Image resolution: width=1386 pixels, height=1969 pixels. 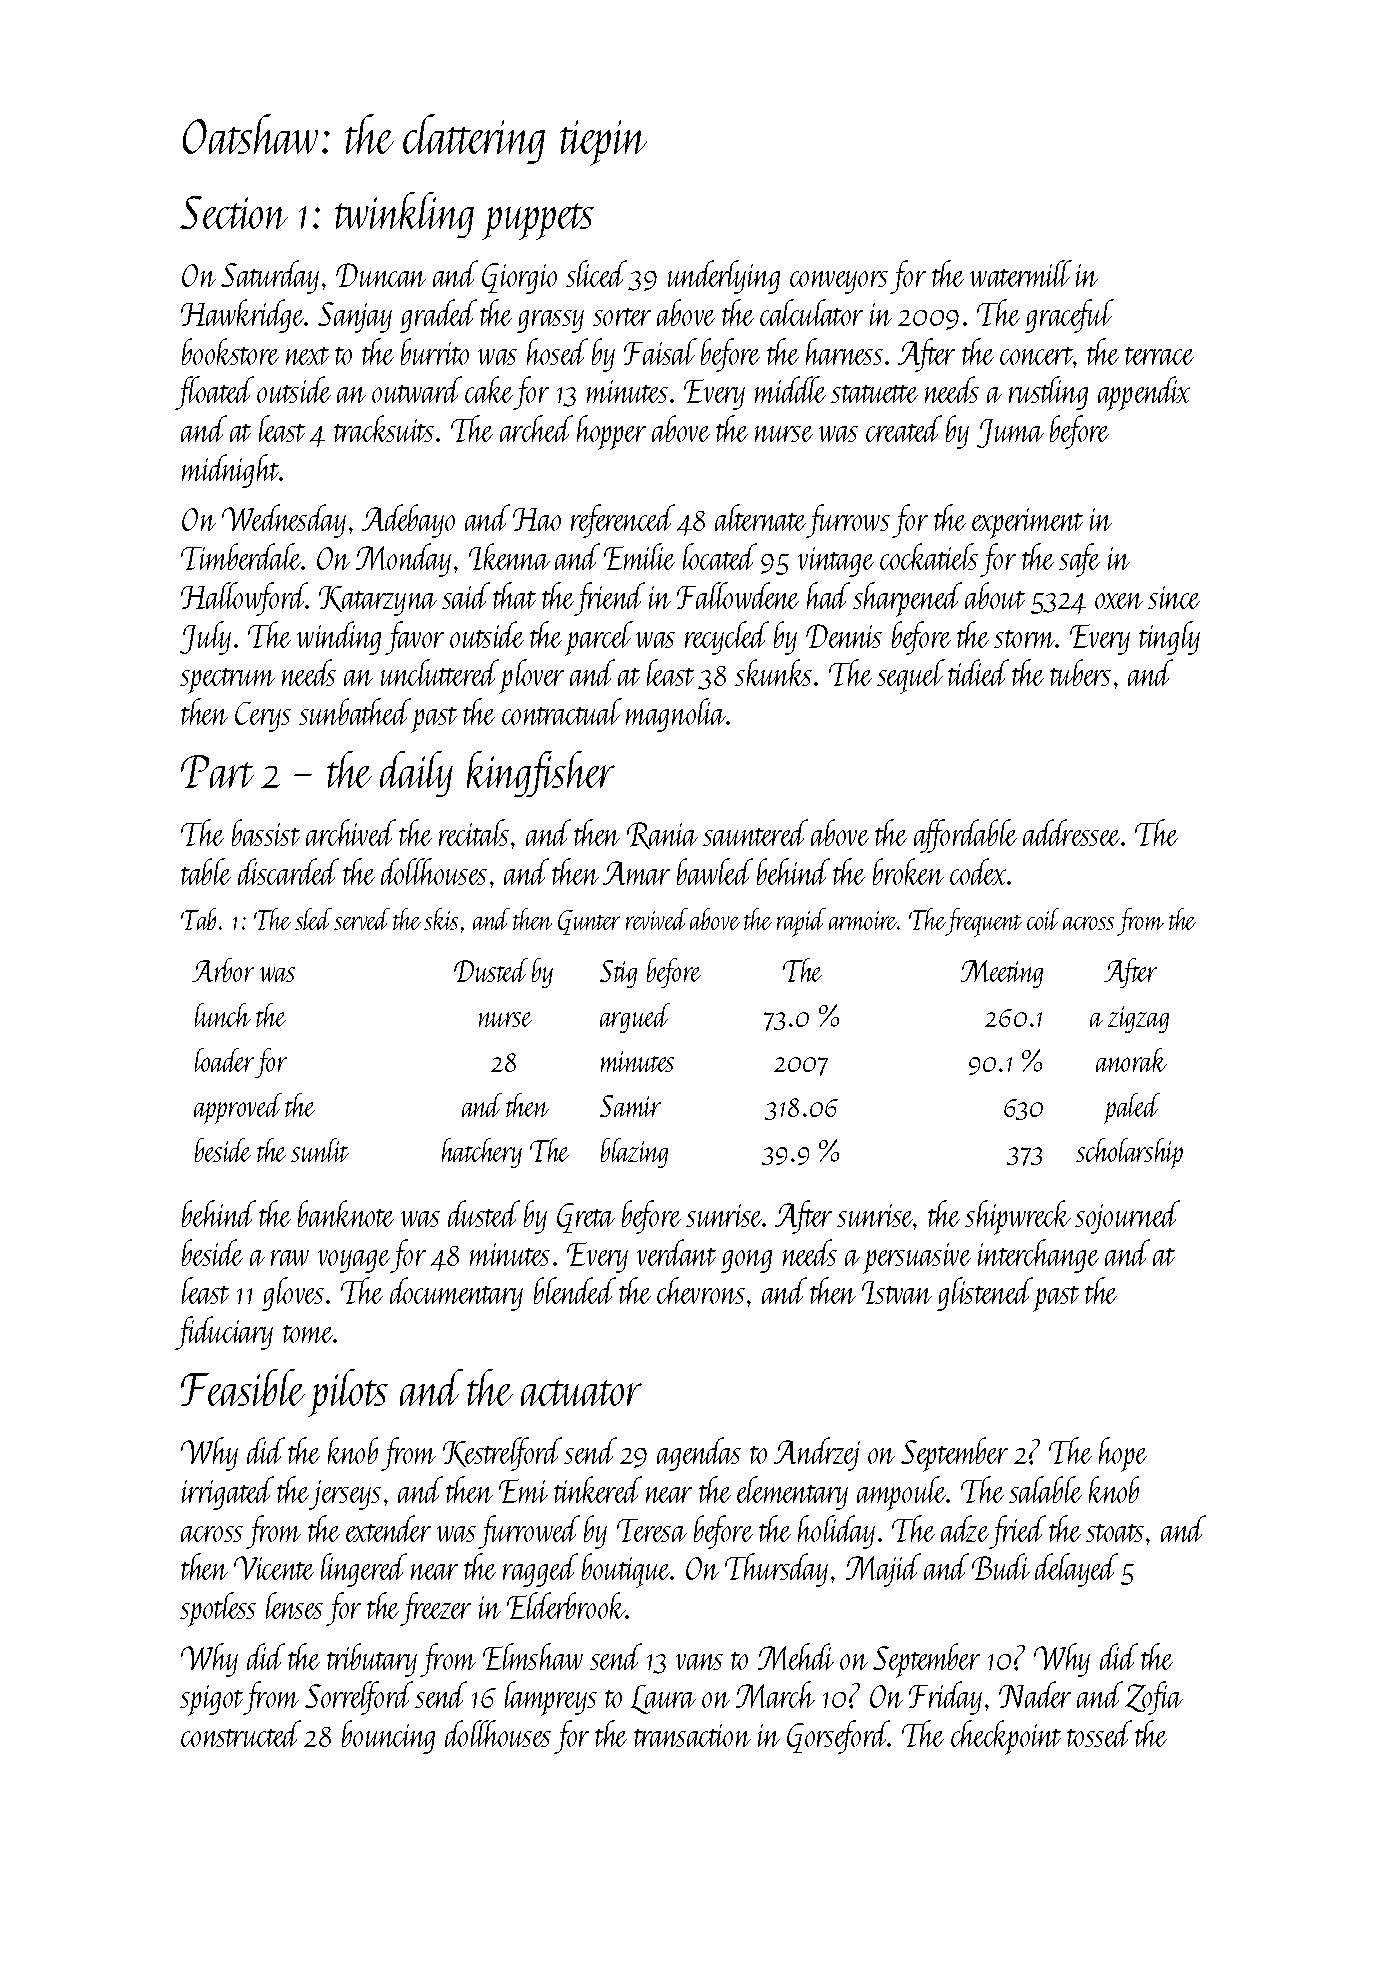 What do you see at coordinates (1138, 1019) in the screenshot?
I see `zigzag` at bounding box center [1138, 1019].
